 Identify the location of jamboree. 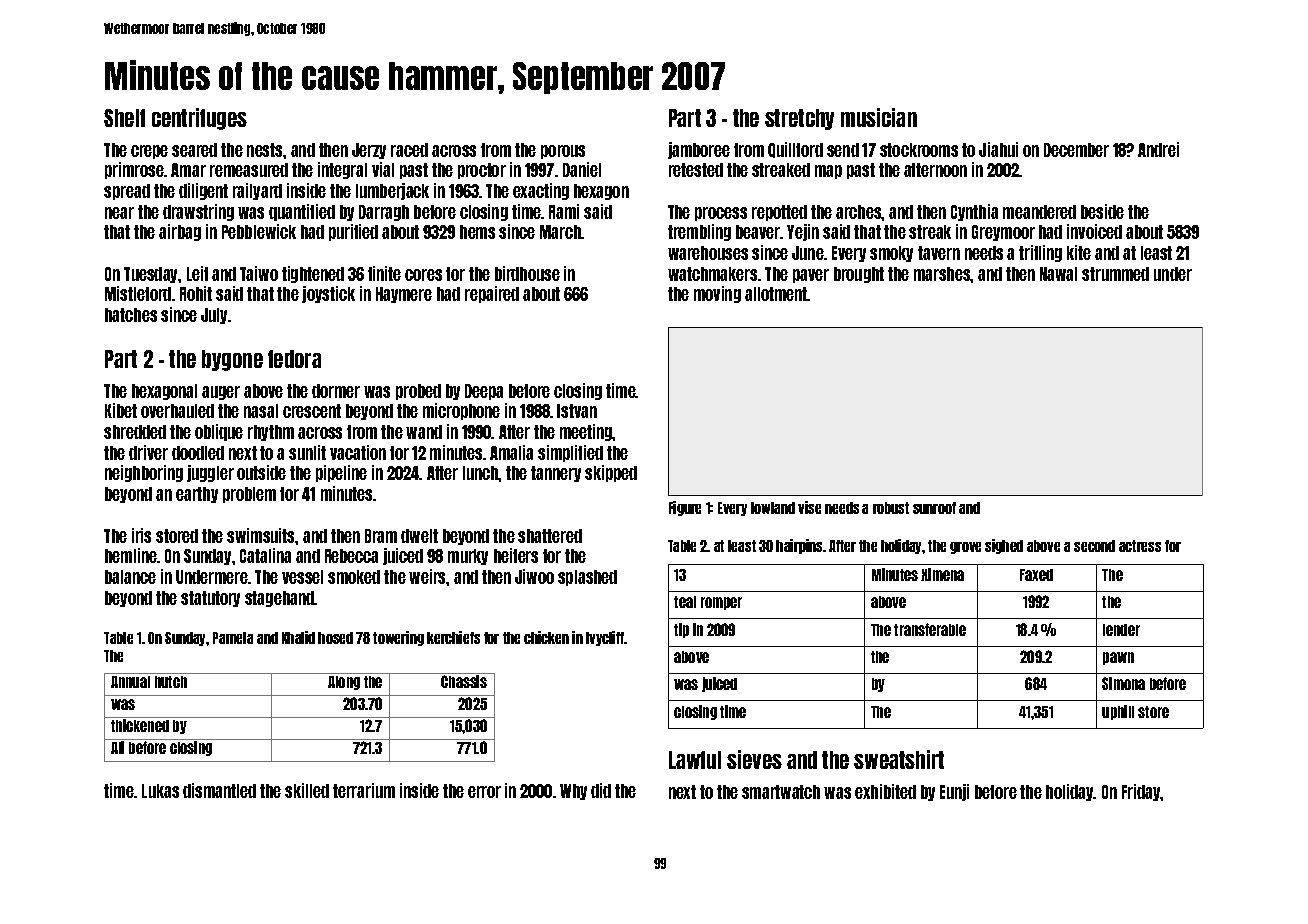
(699, 150).
